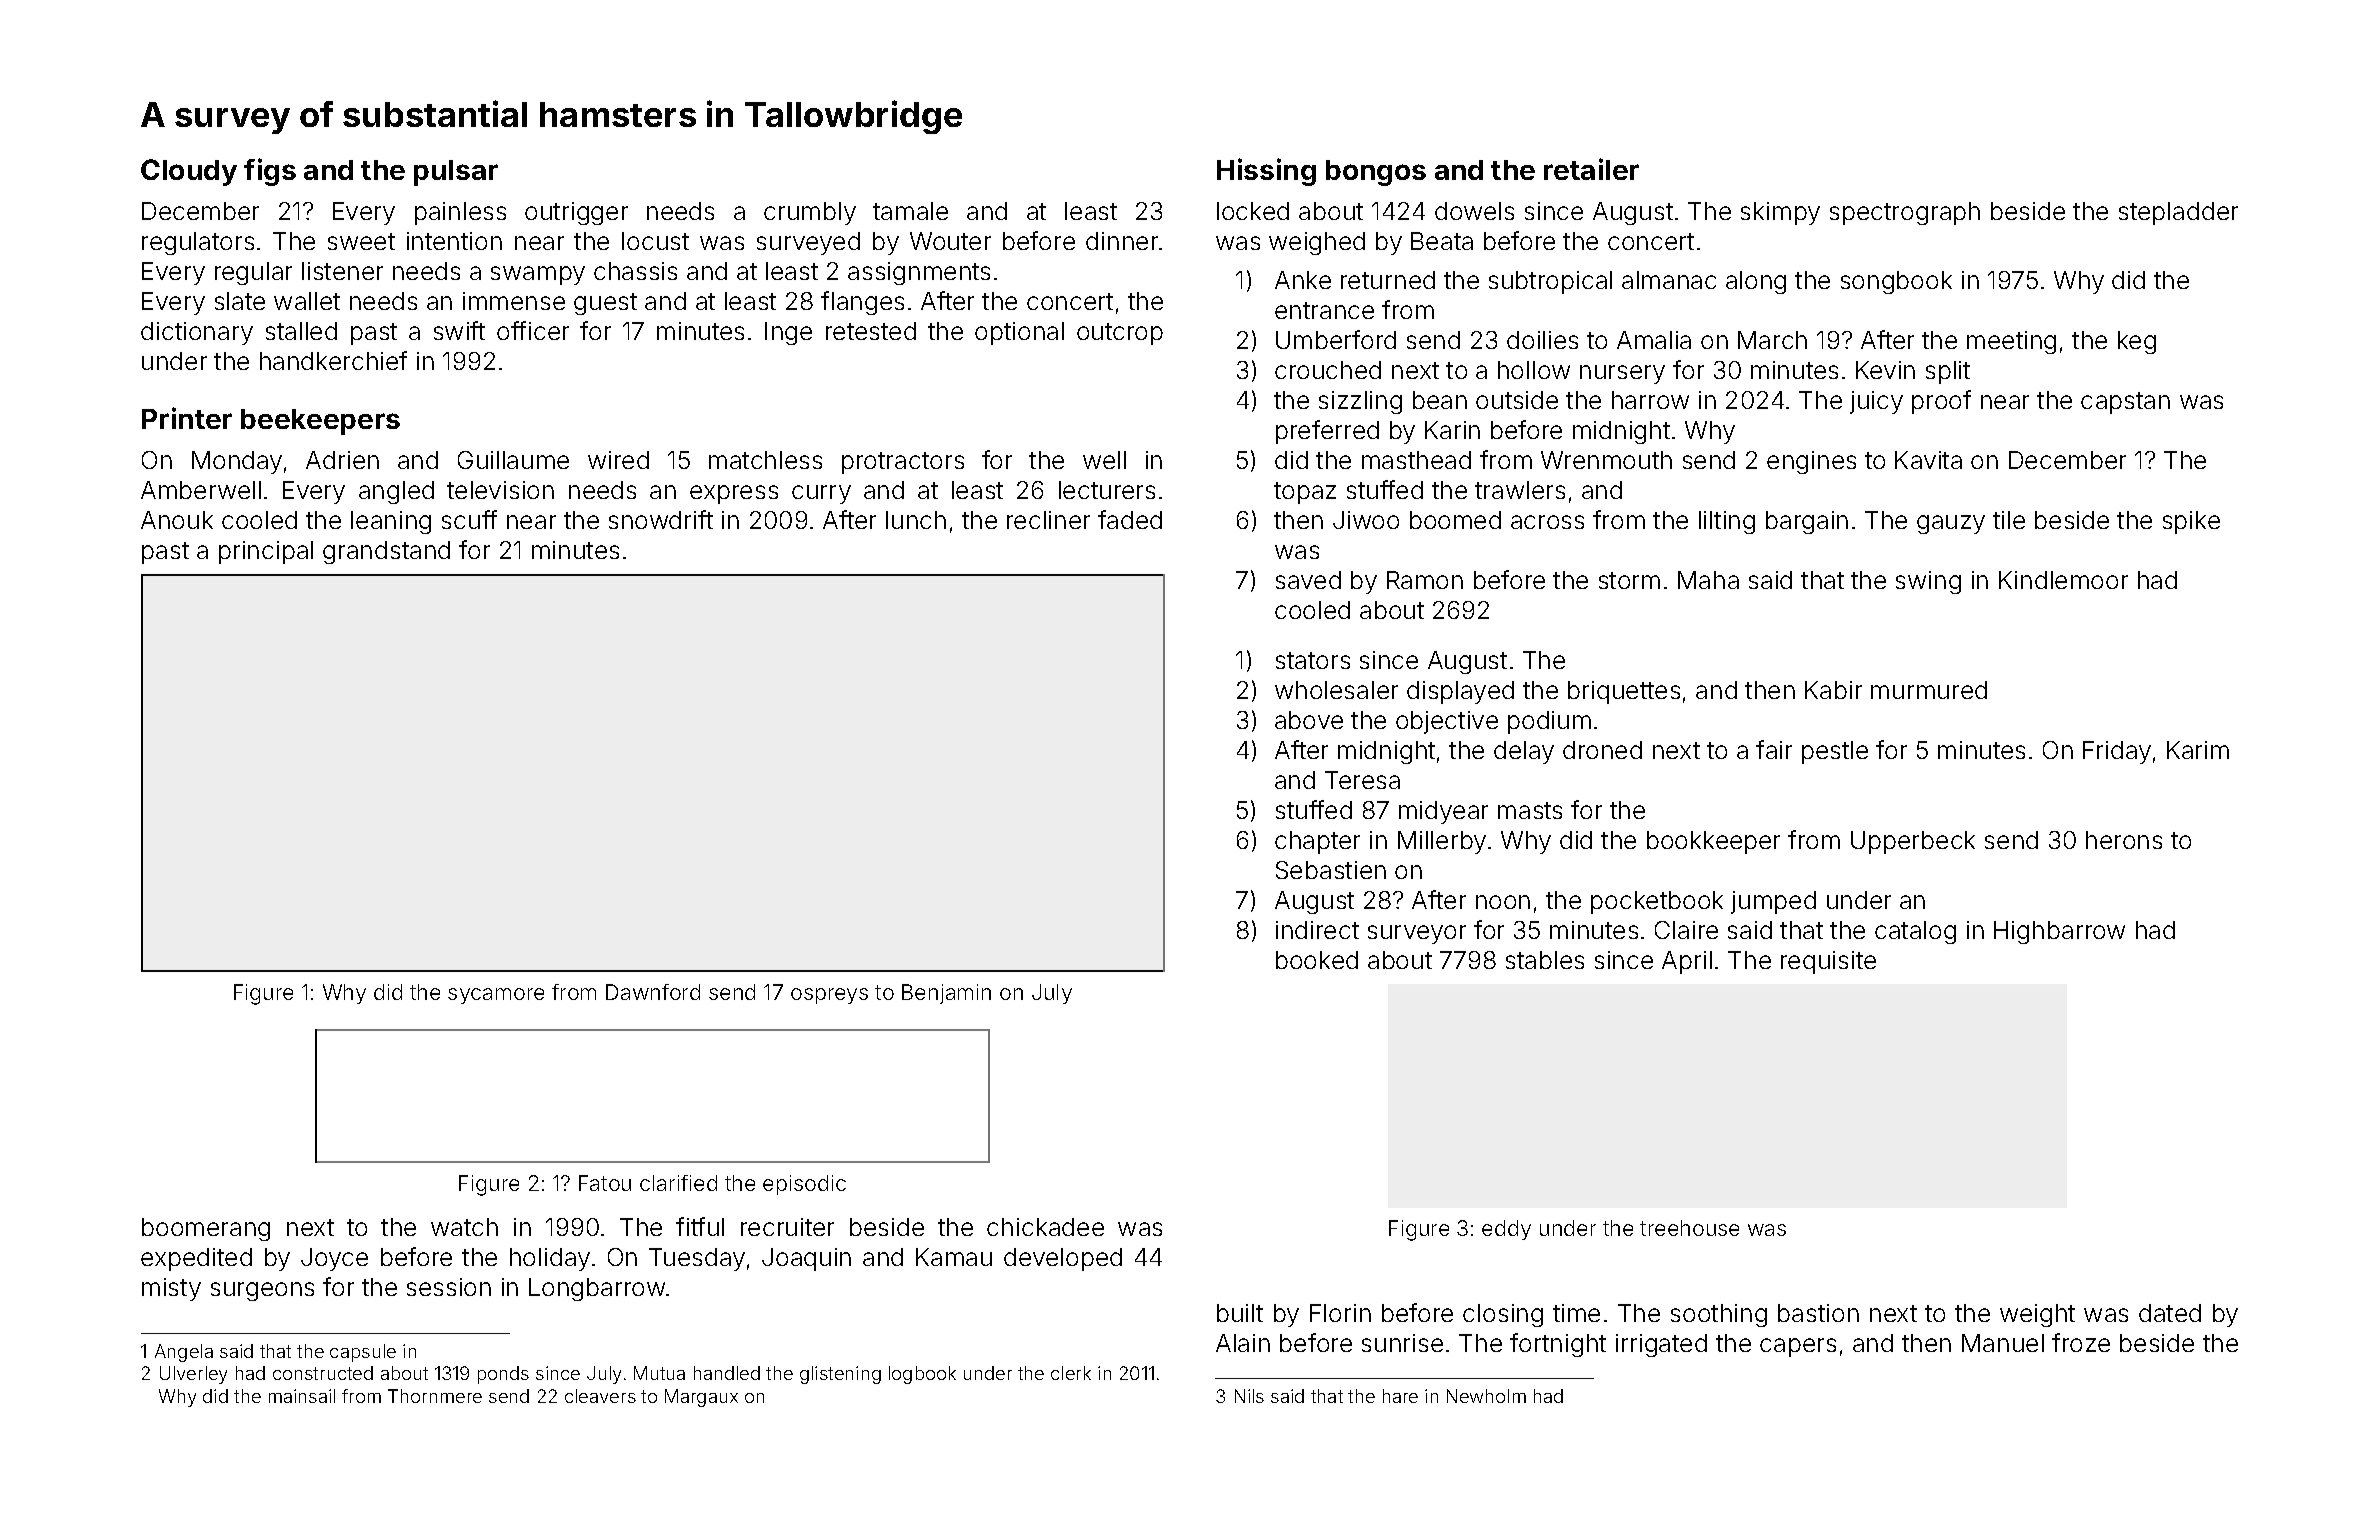  What do you see at coordinates (653, 992) in the screenshot?
I see `Dawnford` at bounding box center [653, 992].
